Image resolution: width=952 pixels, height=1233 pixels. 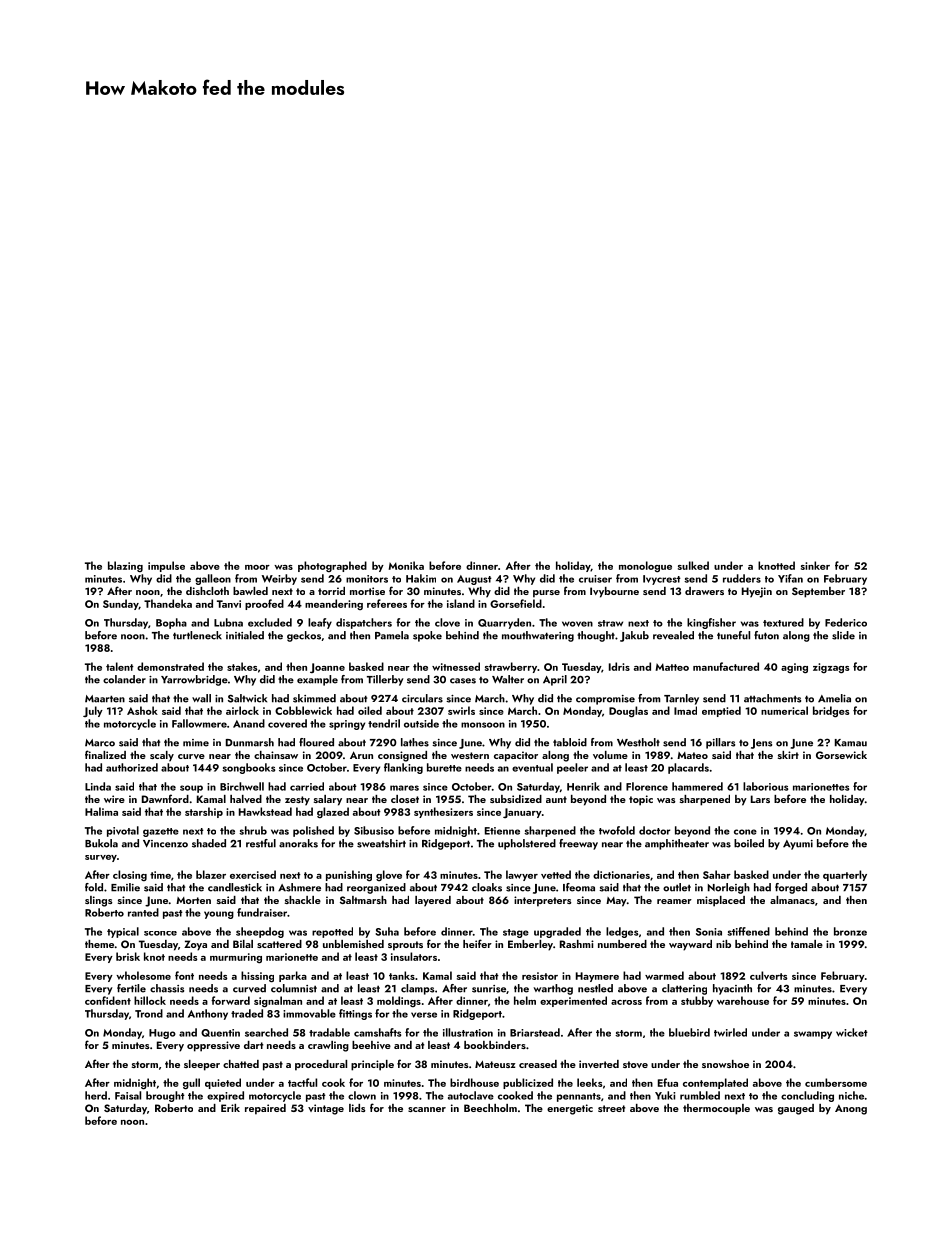 I want to click on aging, so click(x=794, y=668).
